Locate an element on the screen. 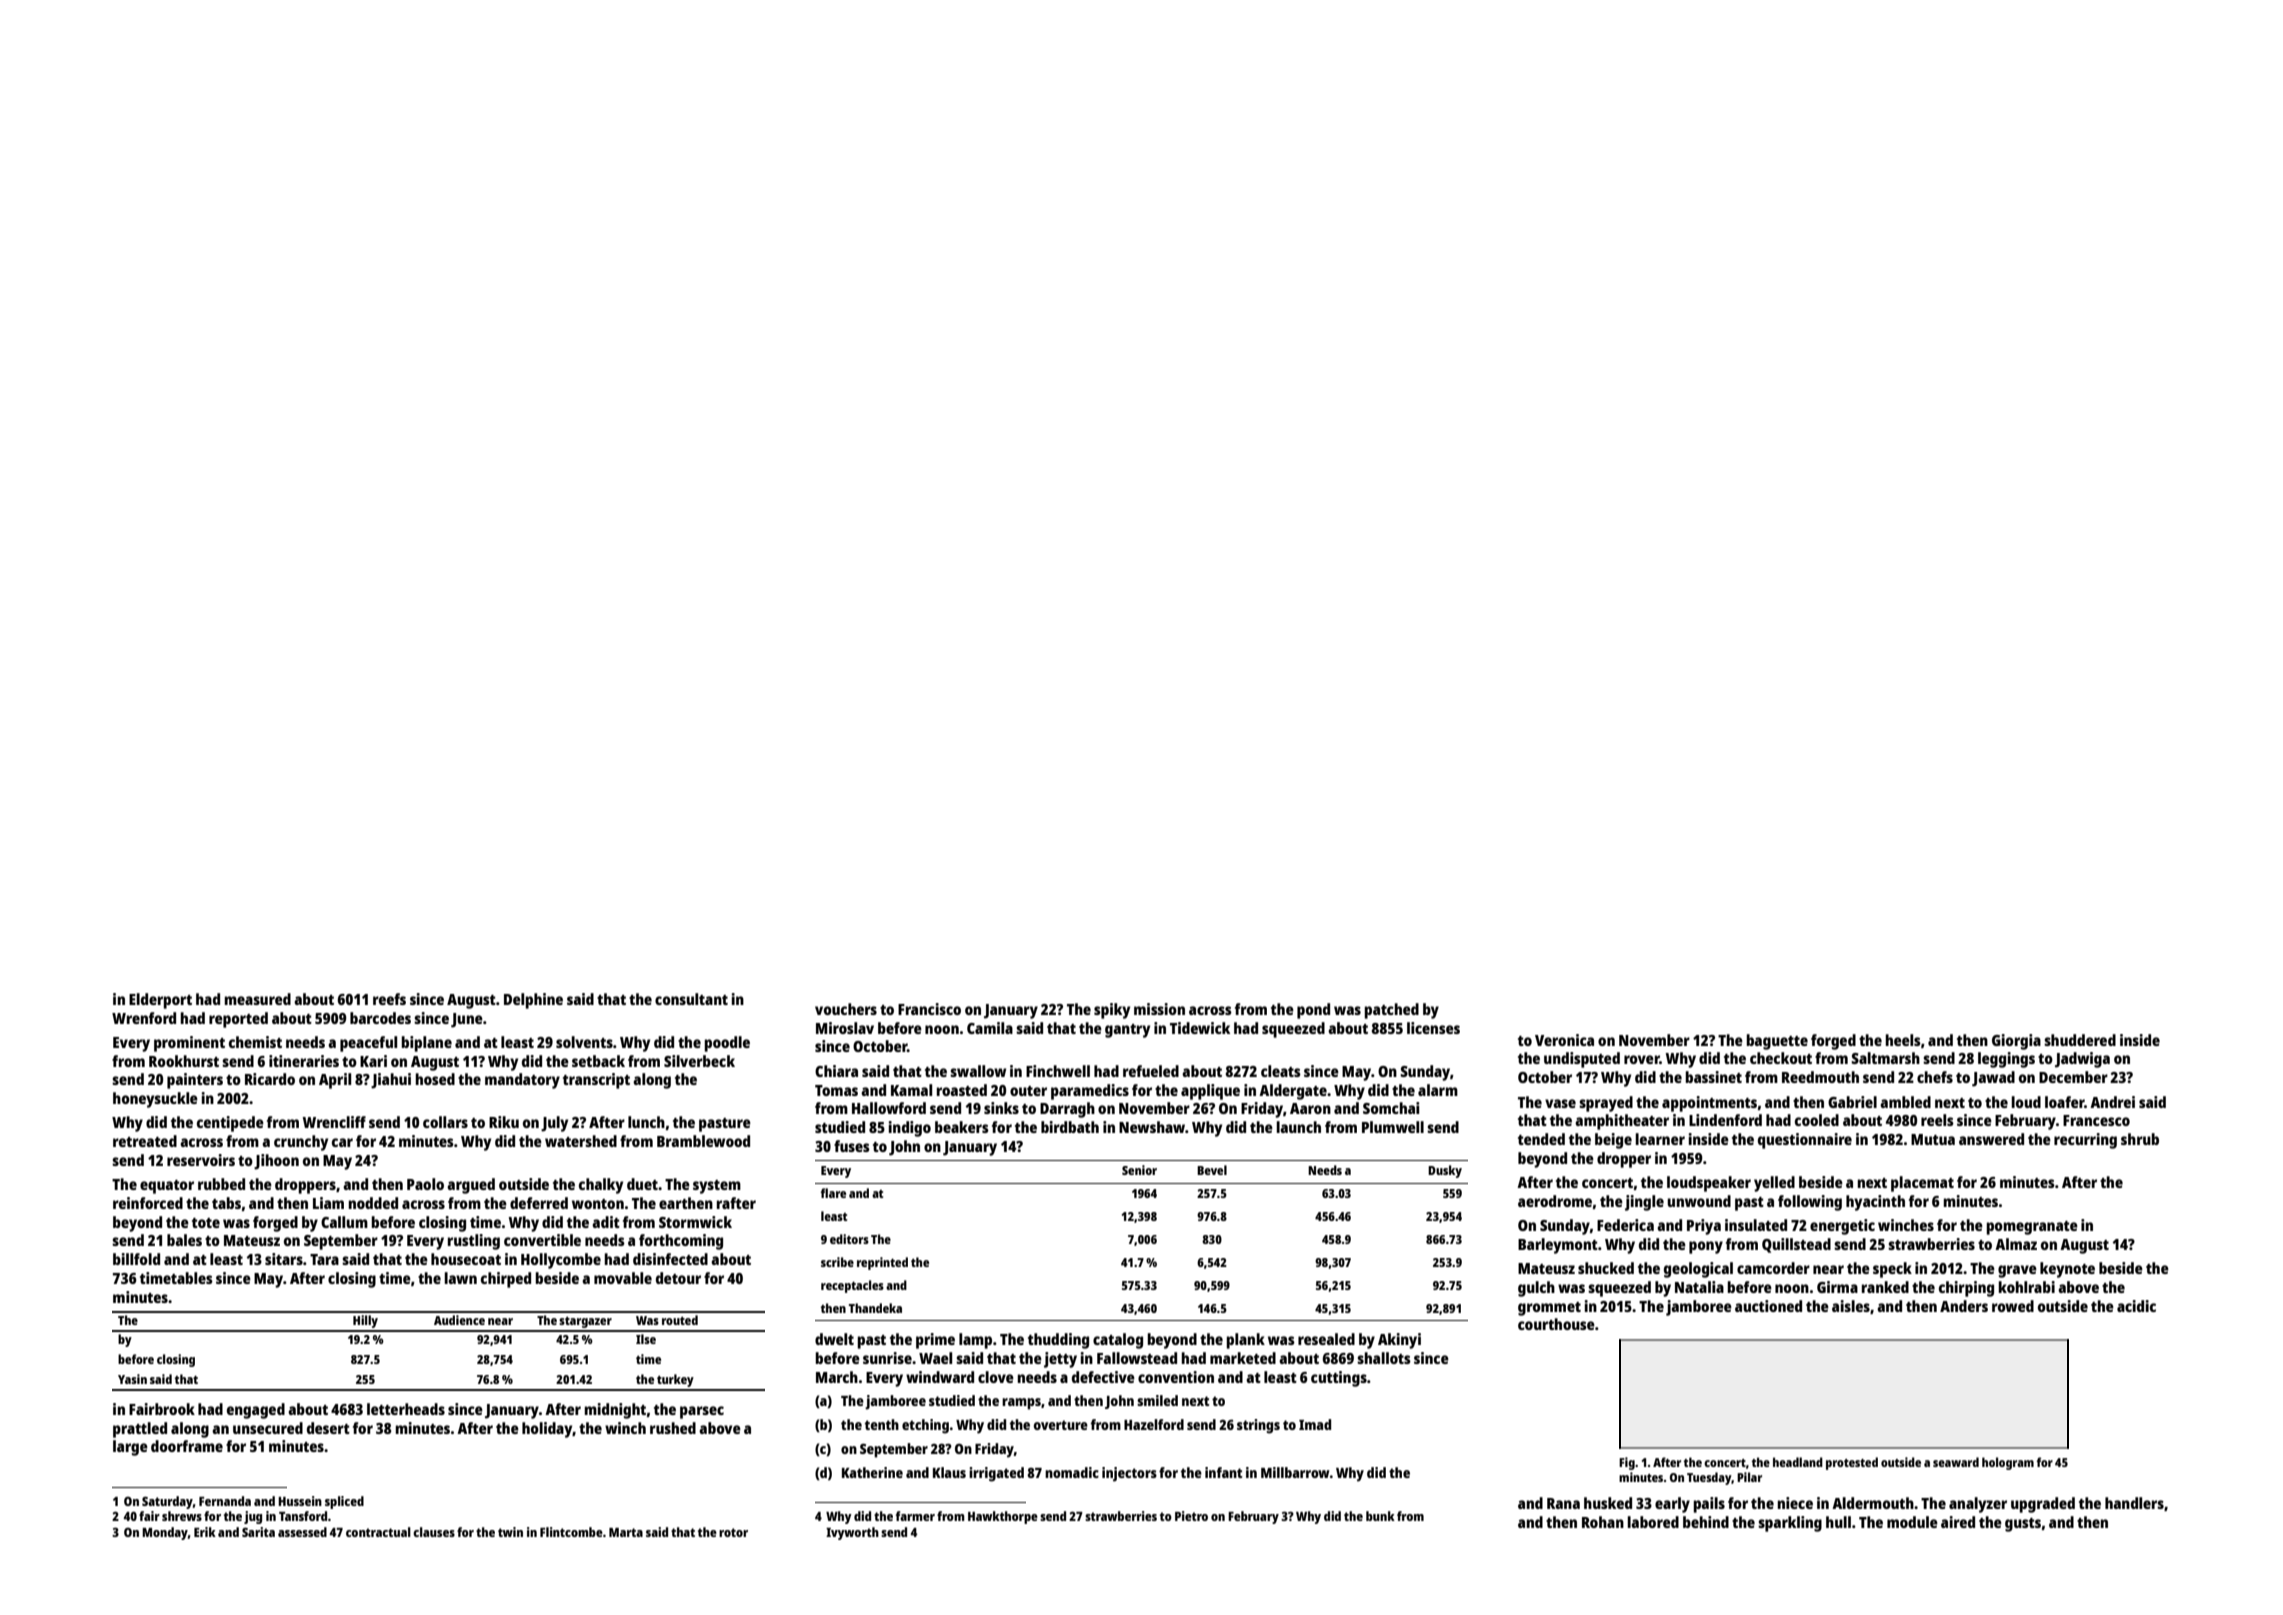 Image resolution: width=2283 pixels, height=1615 pixels. Quillstead is located at coordinates (1796, 1245).
